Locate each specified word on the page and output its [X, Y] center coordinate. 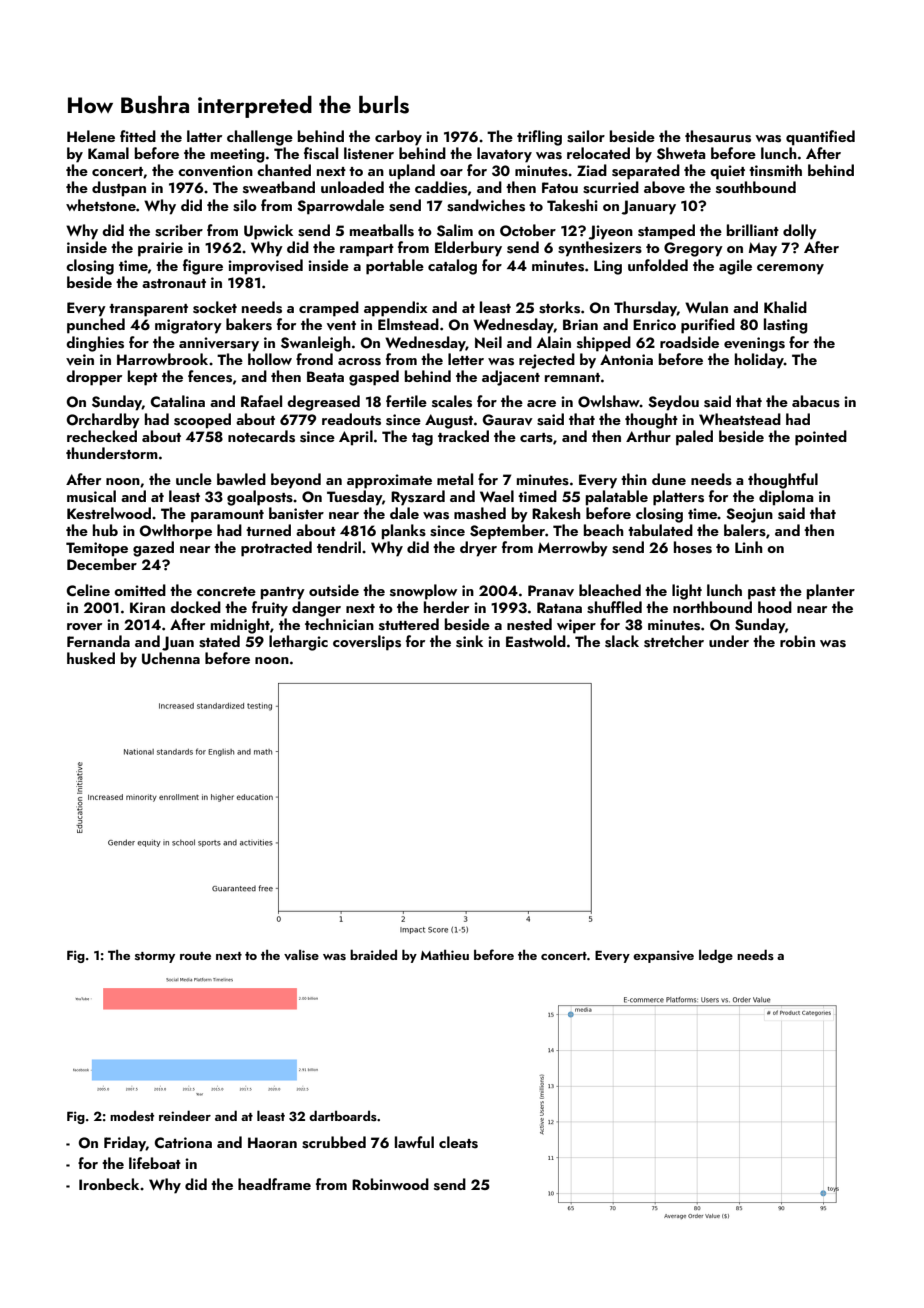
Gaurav [508, 420]
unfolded [658, 265]
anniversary [219, 344]
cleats [458, 1142]
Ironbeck [109, 1184]
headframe [274, 1184]
